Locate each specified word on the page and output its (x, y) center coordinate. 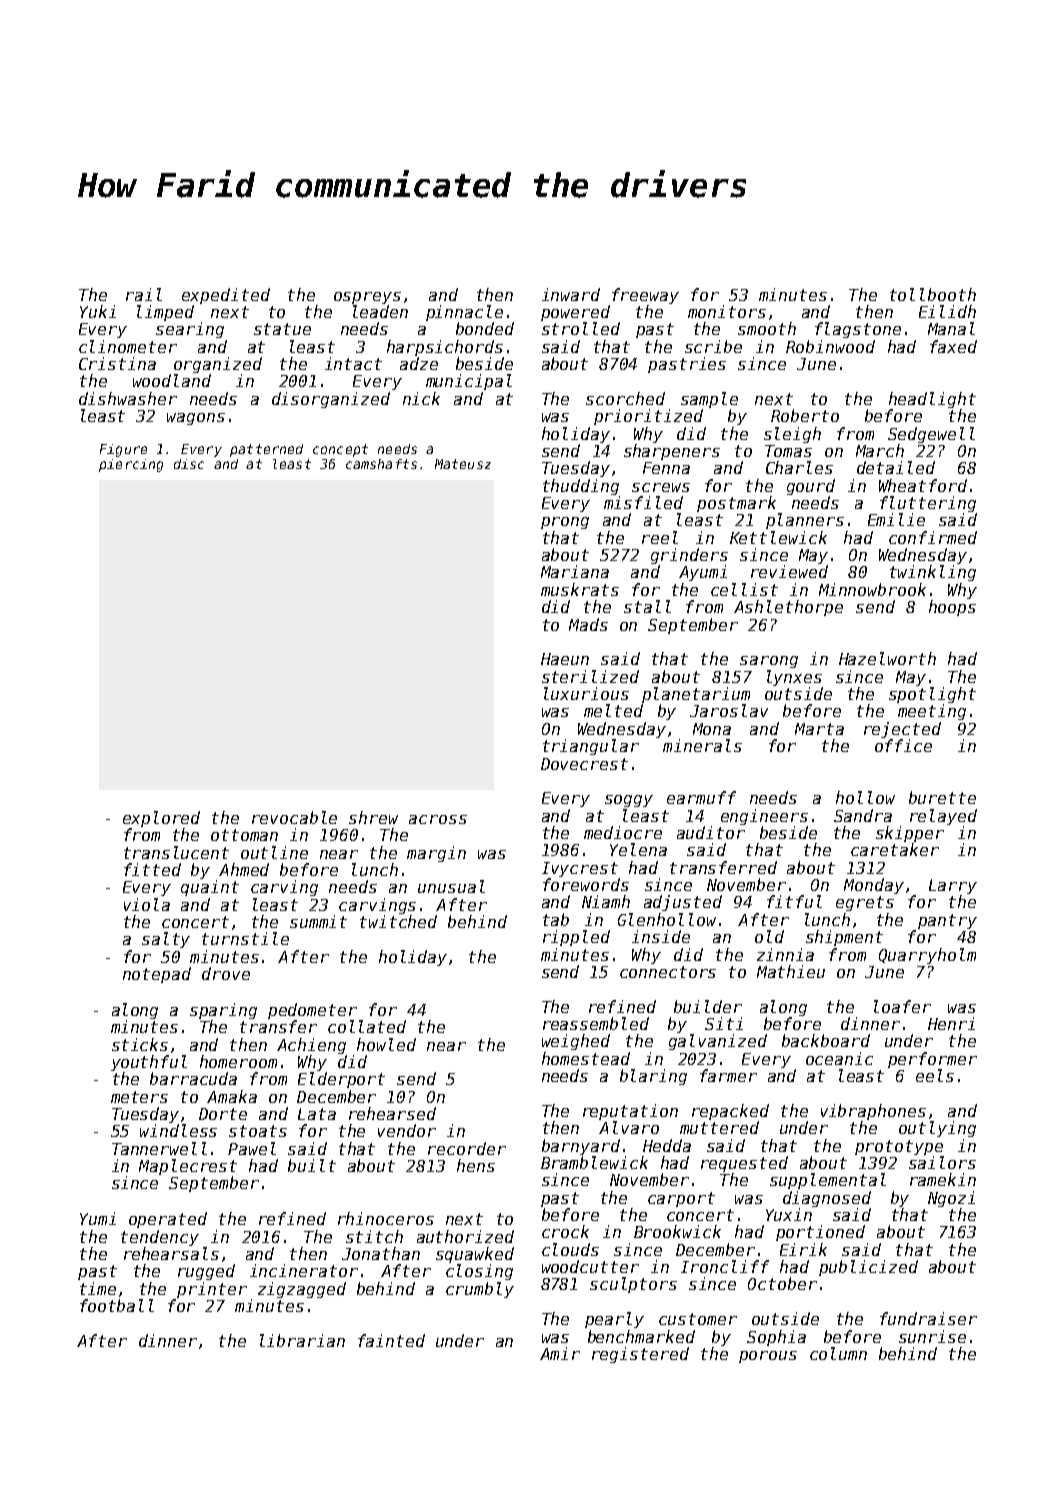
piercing (131, 465)
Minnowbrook (872, 589)
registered (640, 1355)
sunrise (932, 1336)
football (117, 1305)
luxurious (586, 693)
